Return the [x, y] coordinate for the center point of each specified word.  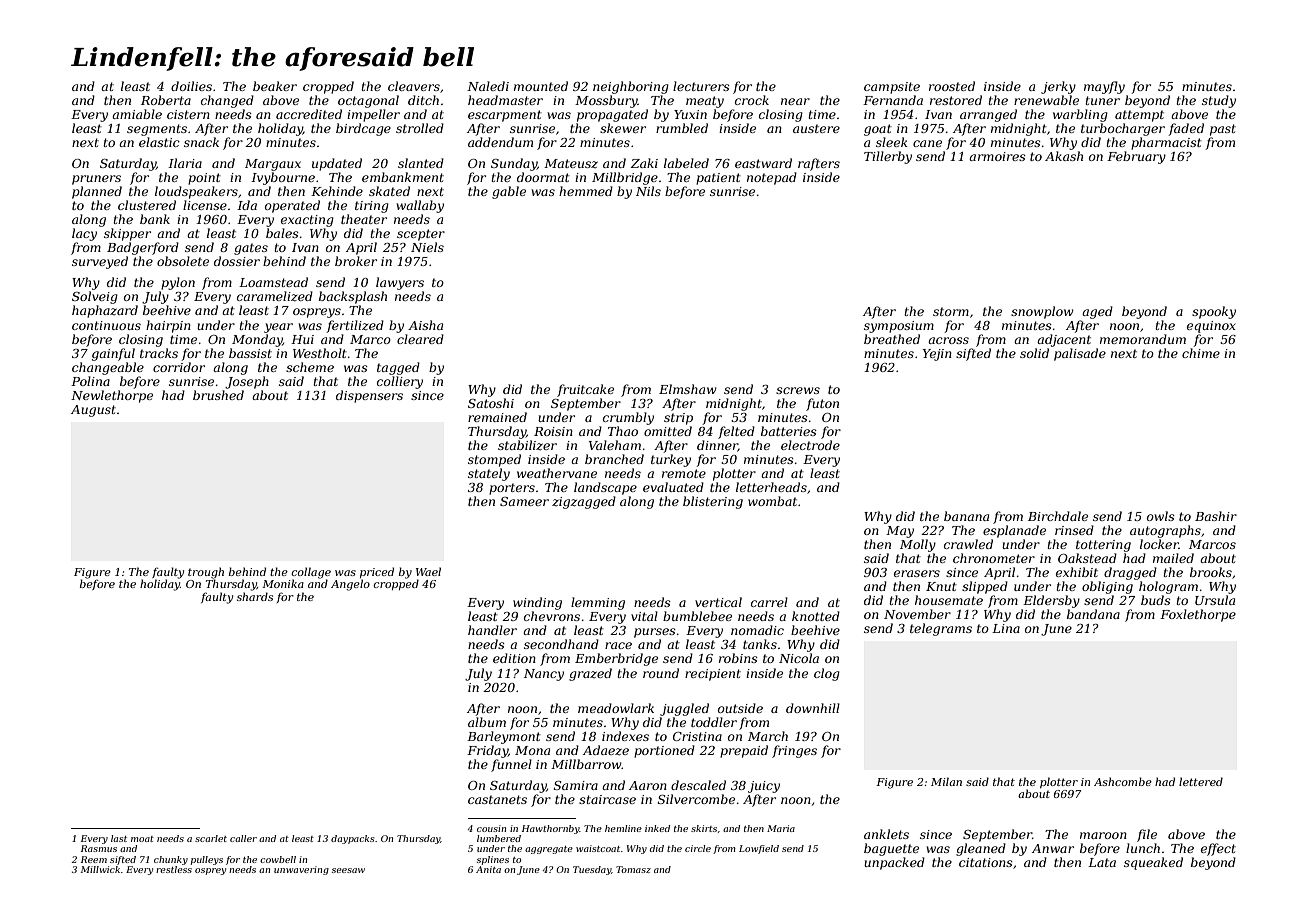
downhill [813, 708]
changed [227, 101]
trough [206, 573]
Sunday [514, 164]
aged [1097, 312]
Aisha [425, 325]
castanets [497, 799]
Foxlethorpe [1198, 615]
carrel [769, 602]
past [1223, 130]
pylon [178, 283]
